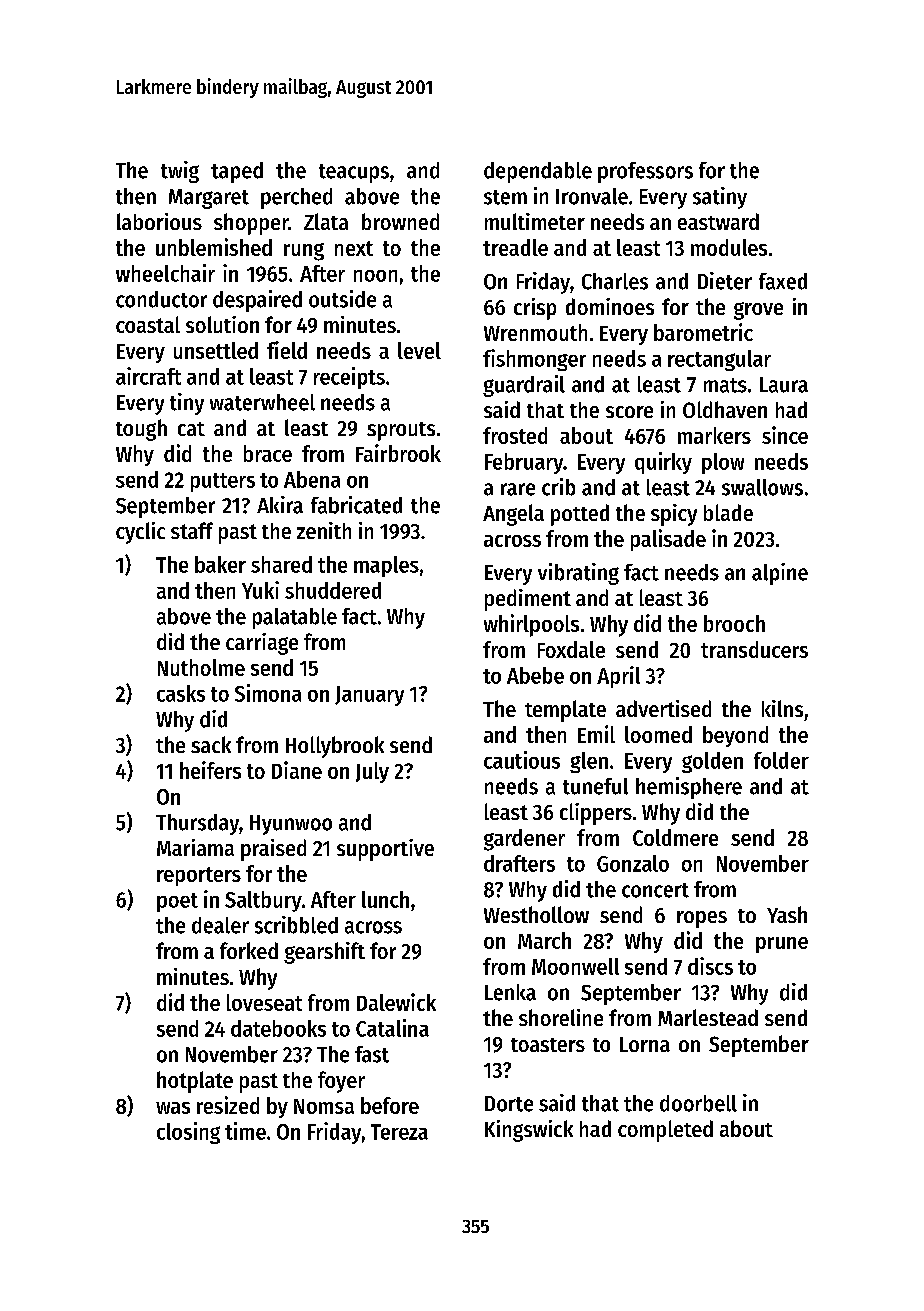  I want to click on closing, so click(188, 1133).
